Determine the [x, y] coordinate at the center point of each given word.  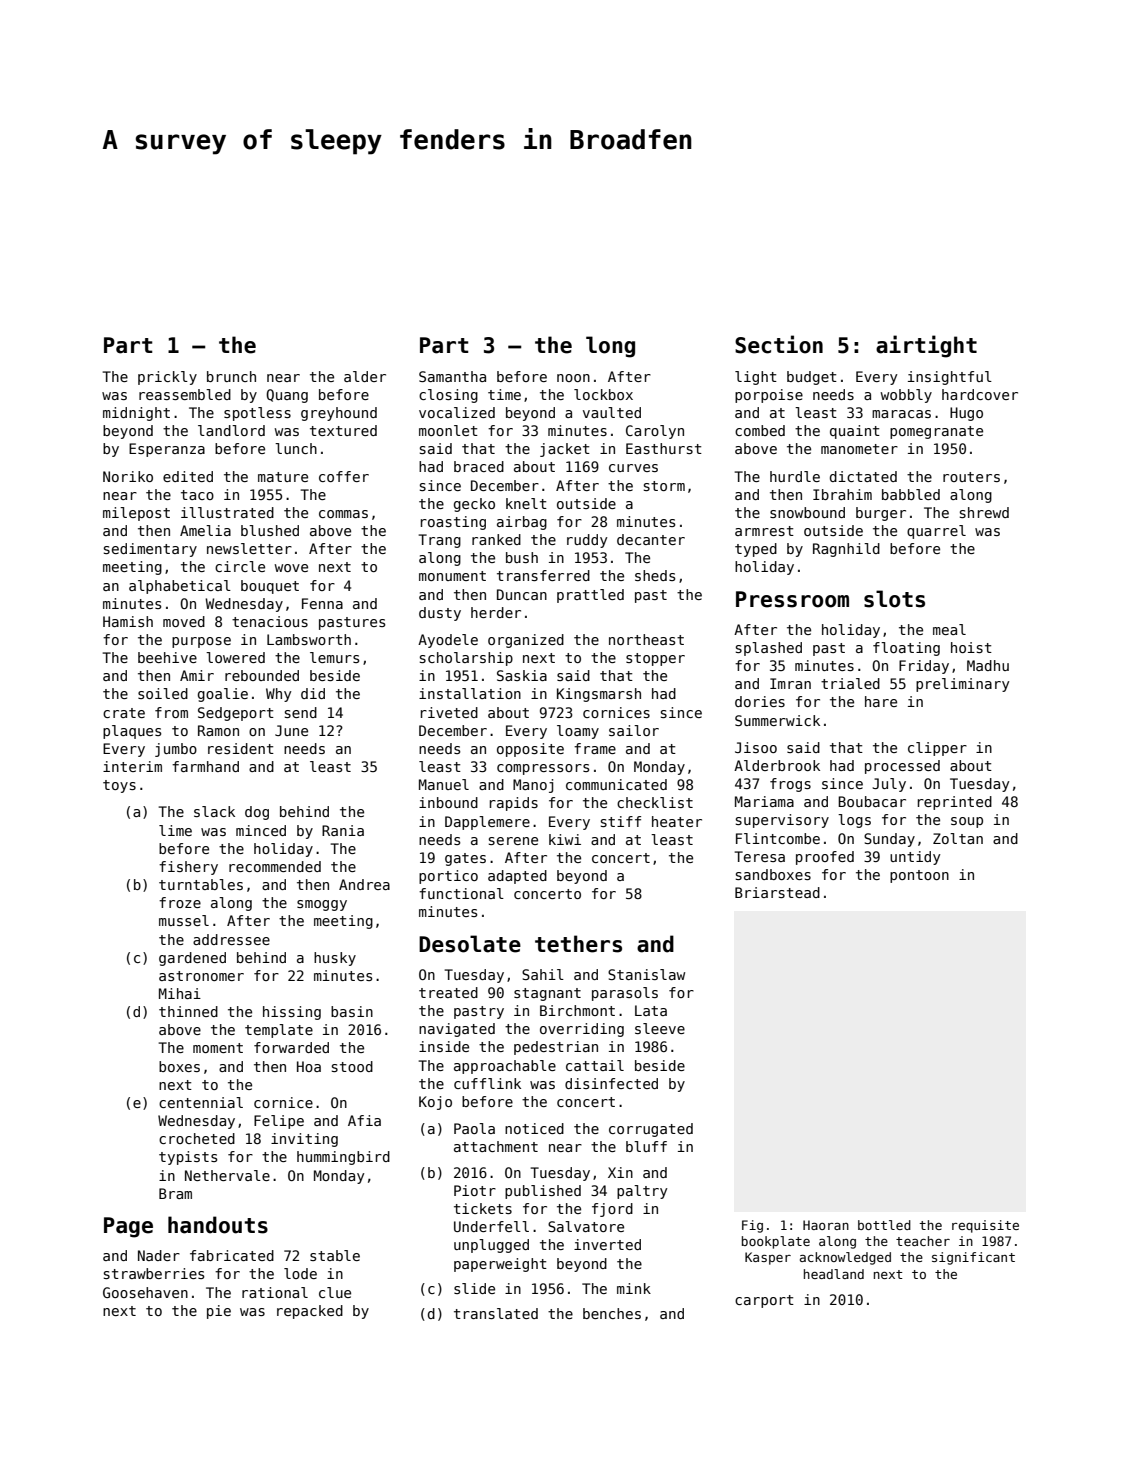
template [279, 1031]
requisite [985, 1226]
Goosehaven [145, 1292]
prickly [167, 378]
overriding [582, 1030]
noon [573, 378]
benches [612, 1313]
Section [779, 344]
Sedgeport [236, 714]
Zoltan [958, 838]
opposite [530, 750]
